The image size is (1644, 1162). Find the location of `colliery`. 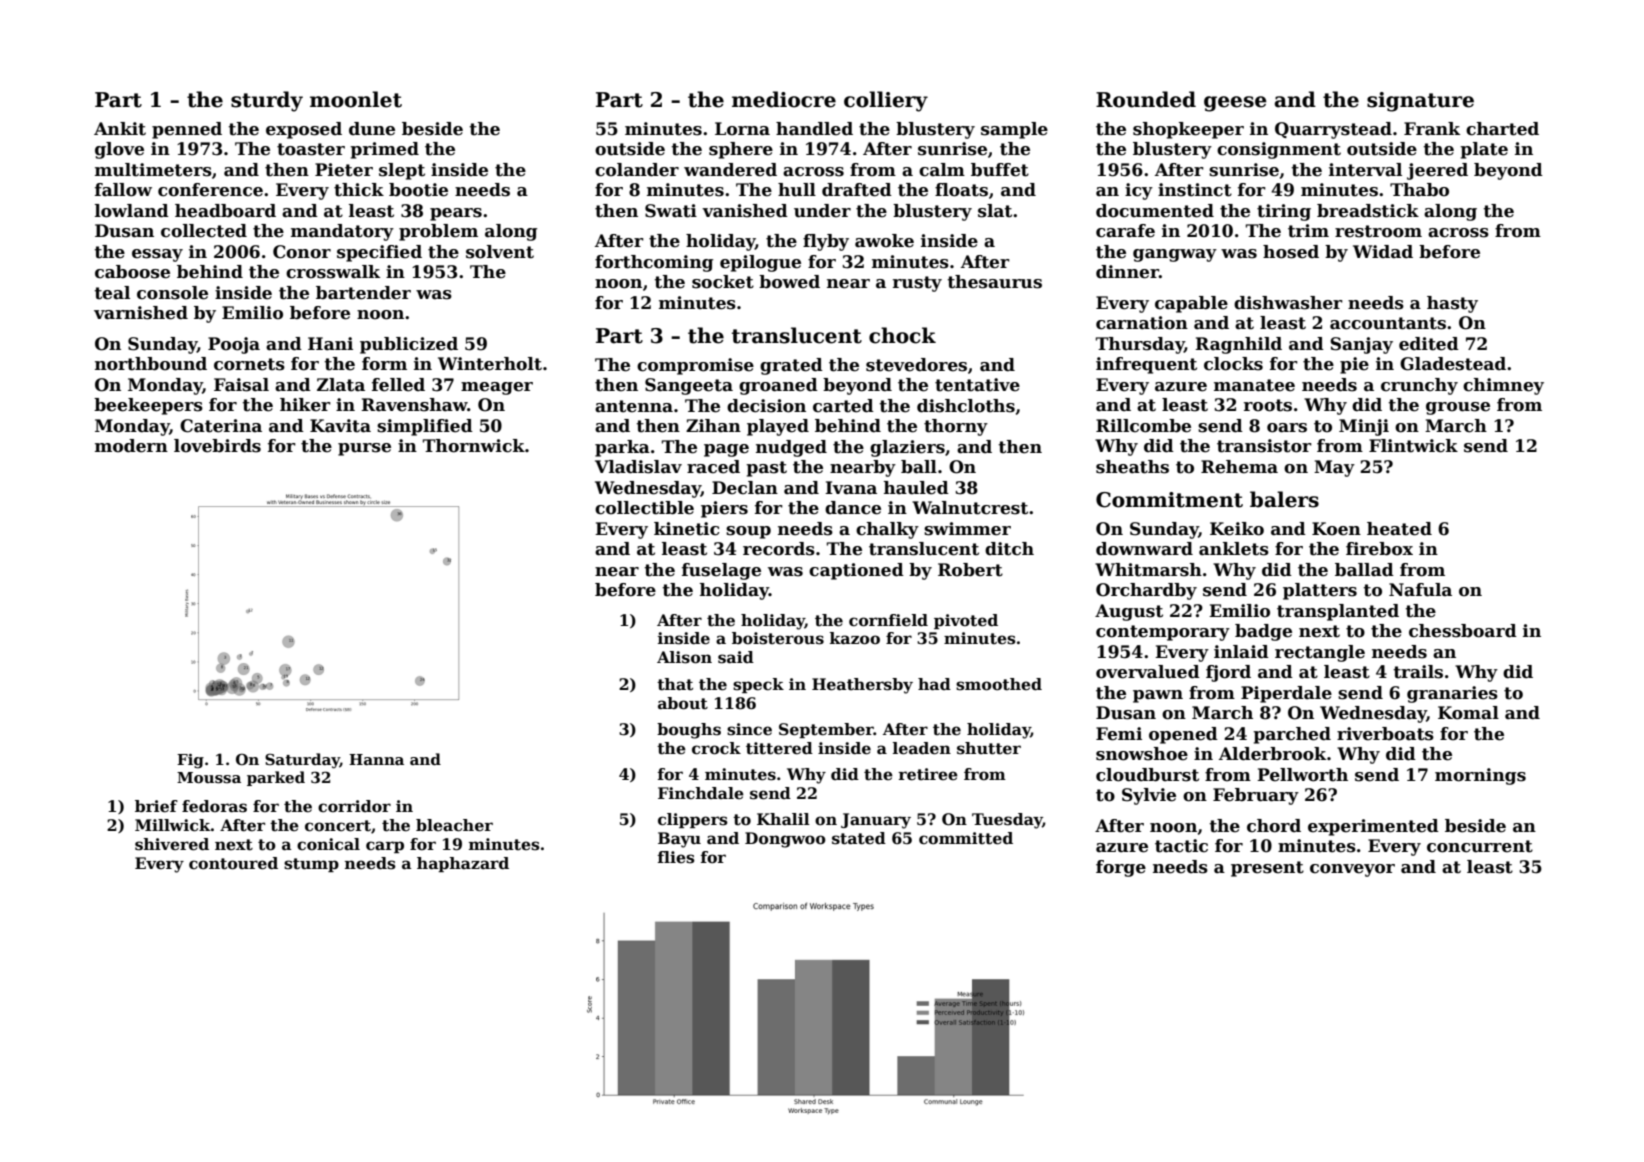

colliery is located at coordinates (886, 101).
